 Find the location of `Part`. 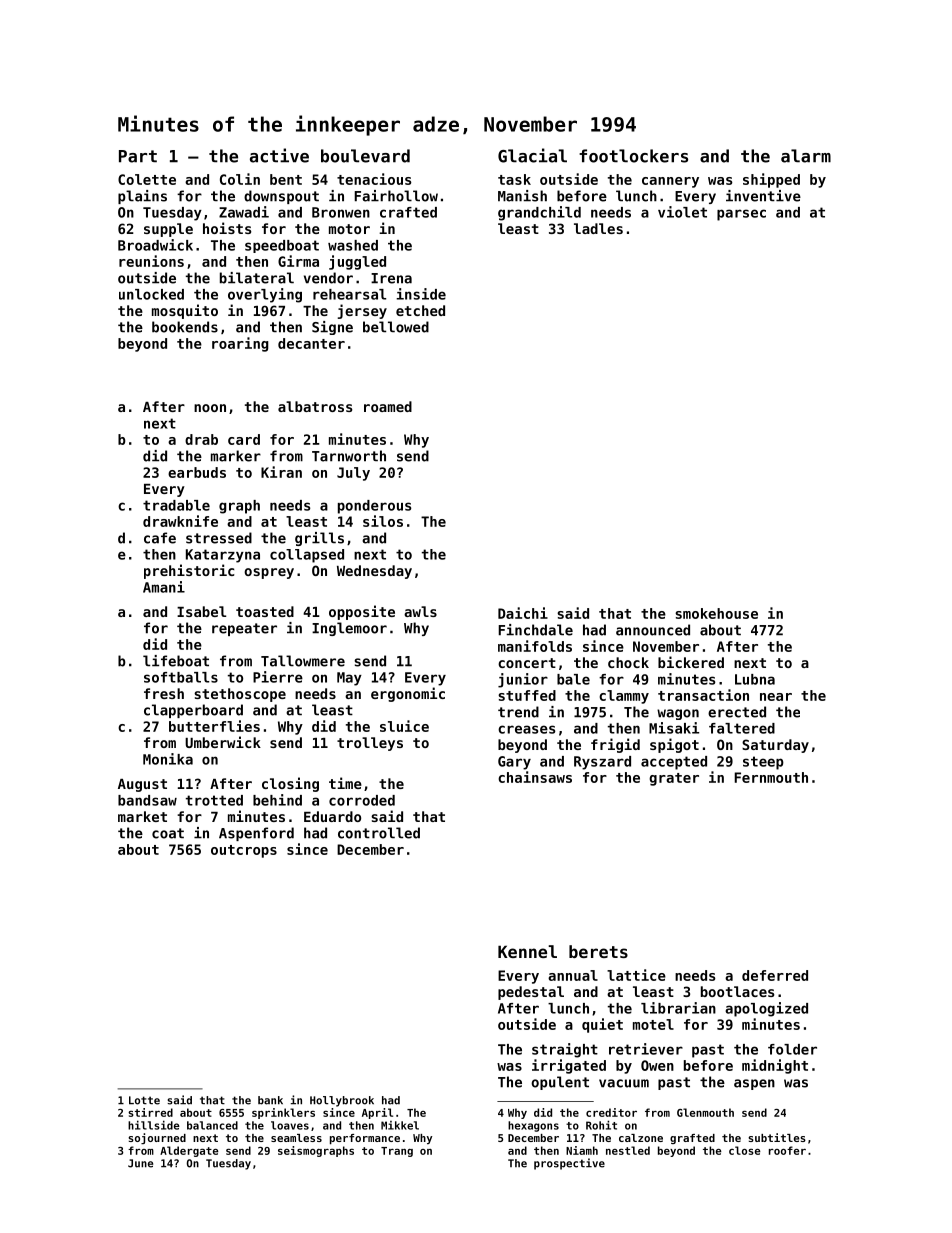

Part is located at coordinates (138, 156).
